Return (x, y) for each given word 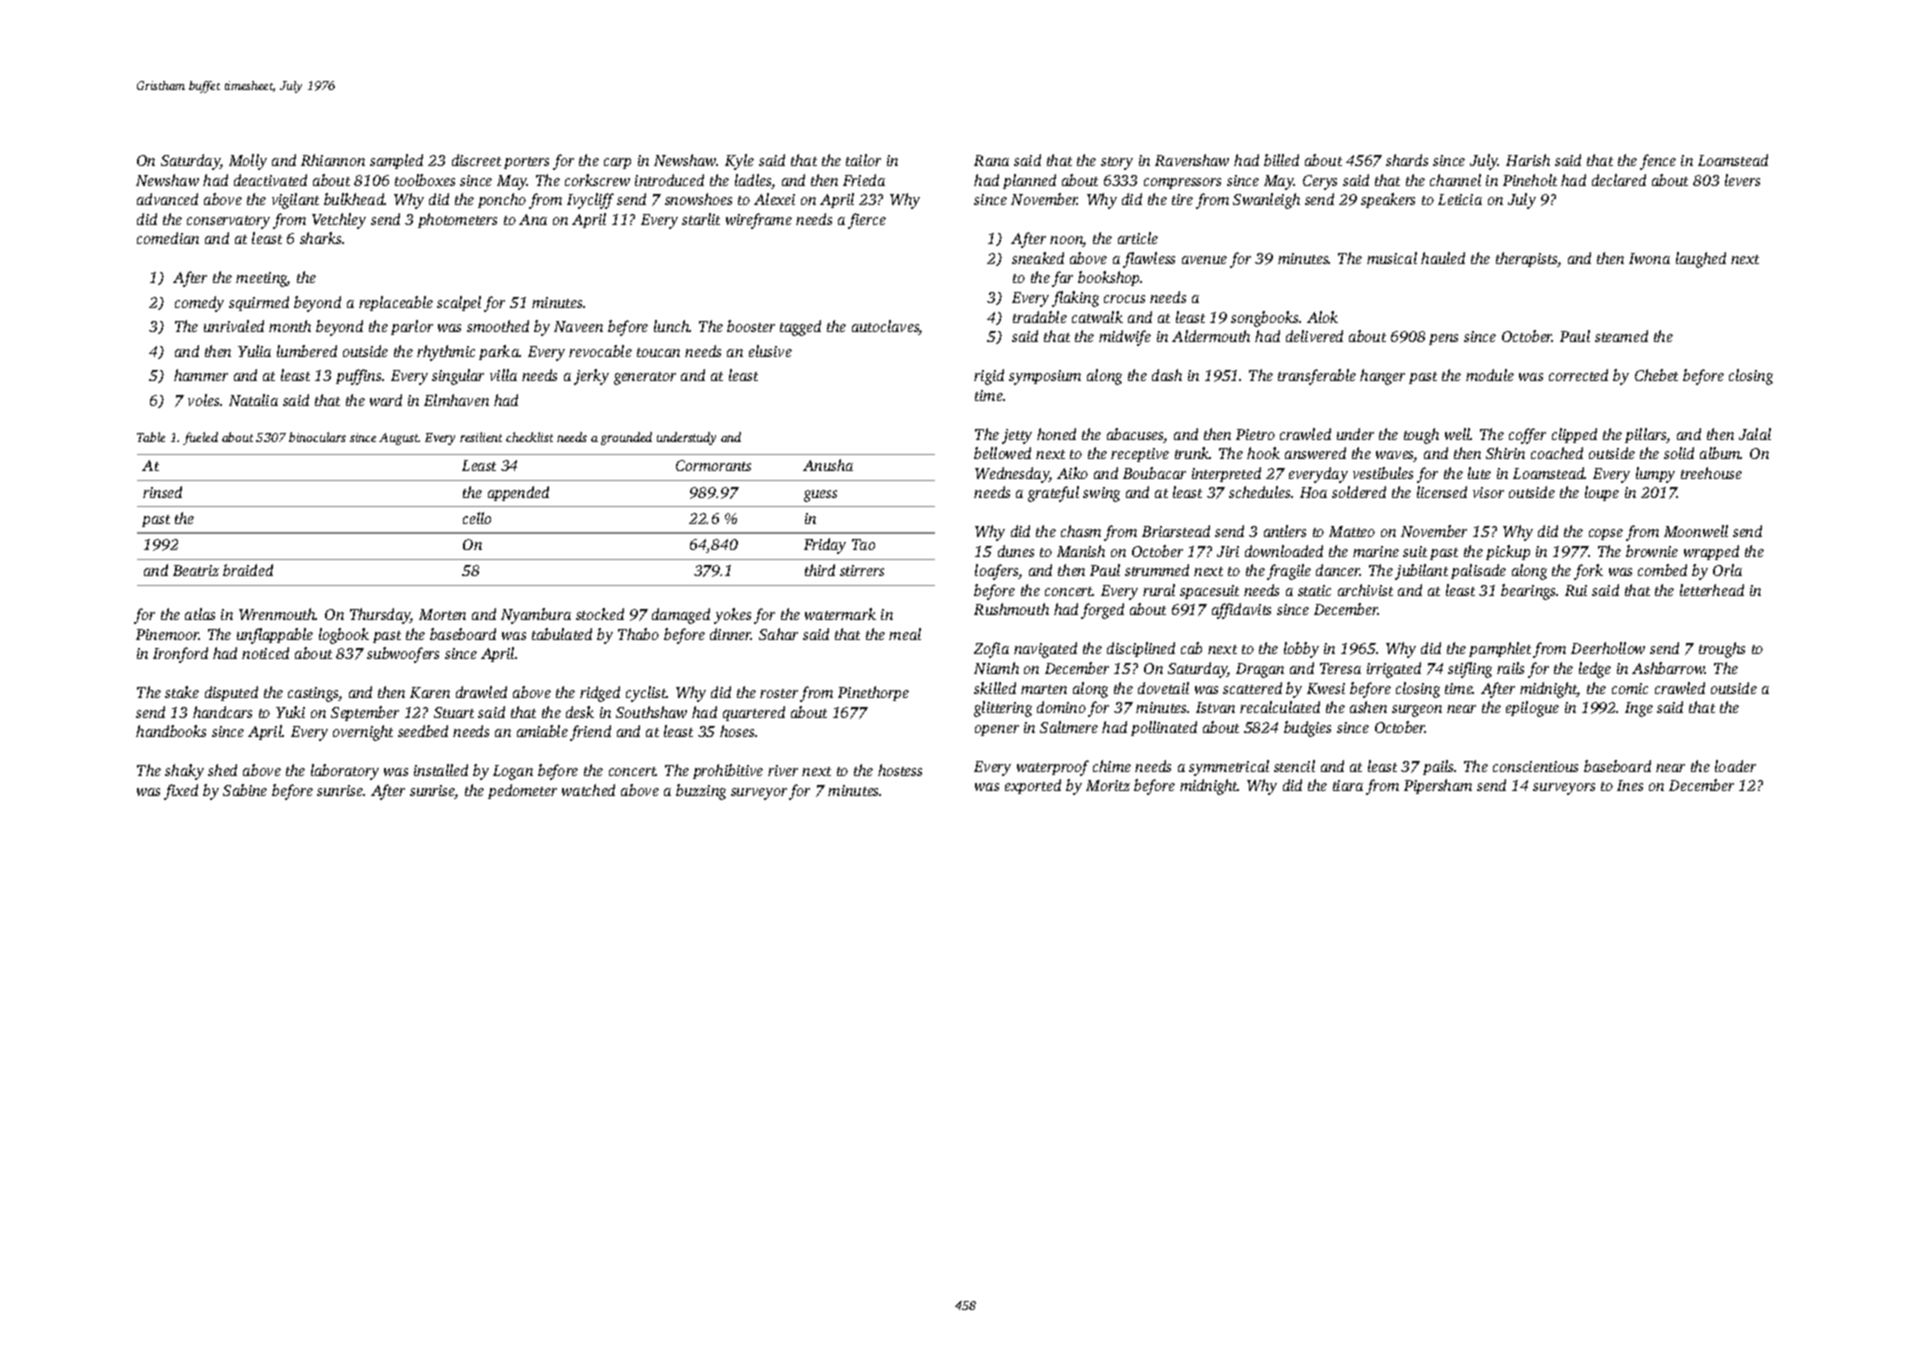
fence (1658, 162)
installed (441, 770)
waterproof (1053, 768)
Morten (442, 614)
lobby (1301, 650)
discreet (476, 160)
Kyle (739, 162)
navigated (1045, 650)
